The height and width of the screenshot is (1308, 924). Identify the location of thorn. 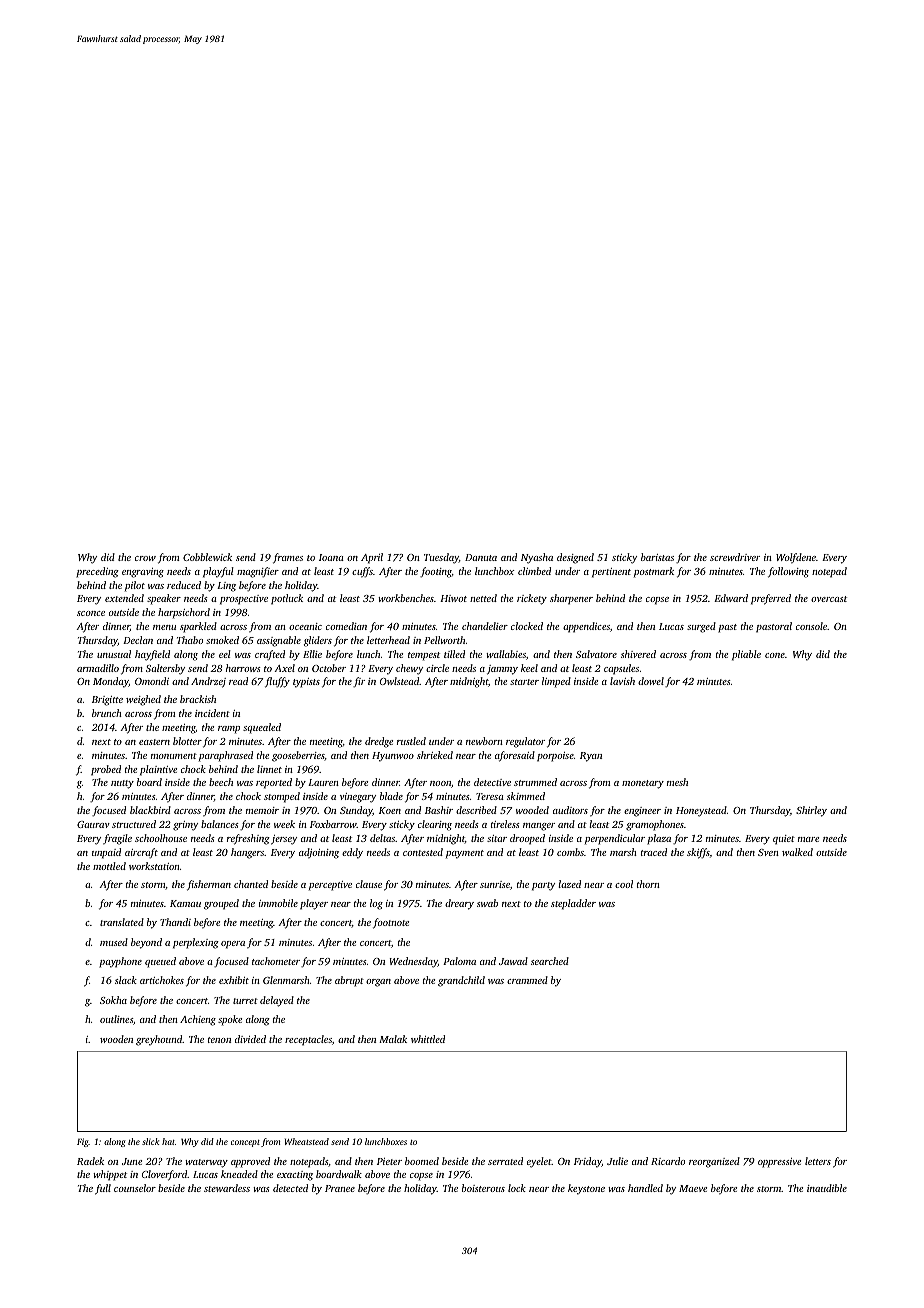
(648, 884).
